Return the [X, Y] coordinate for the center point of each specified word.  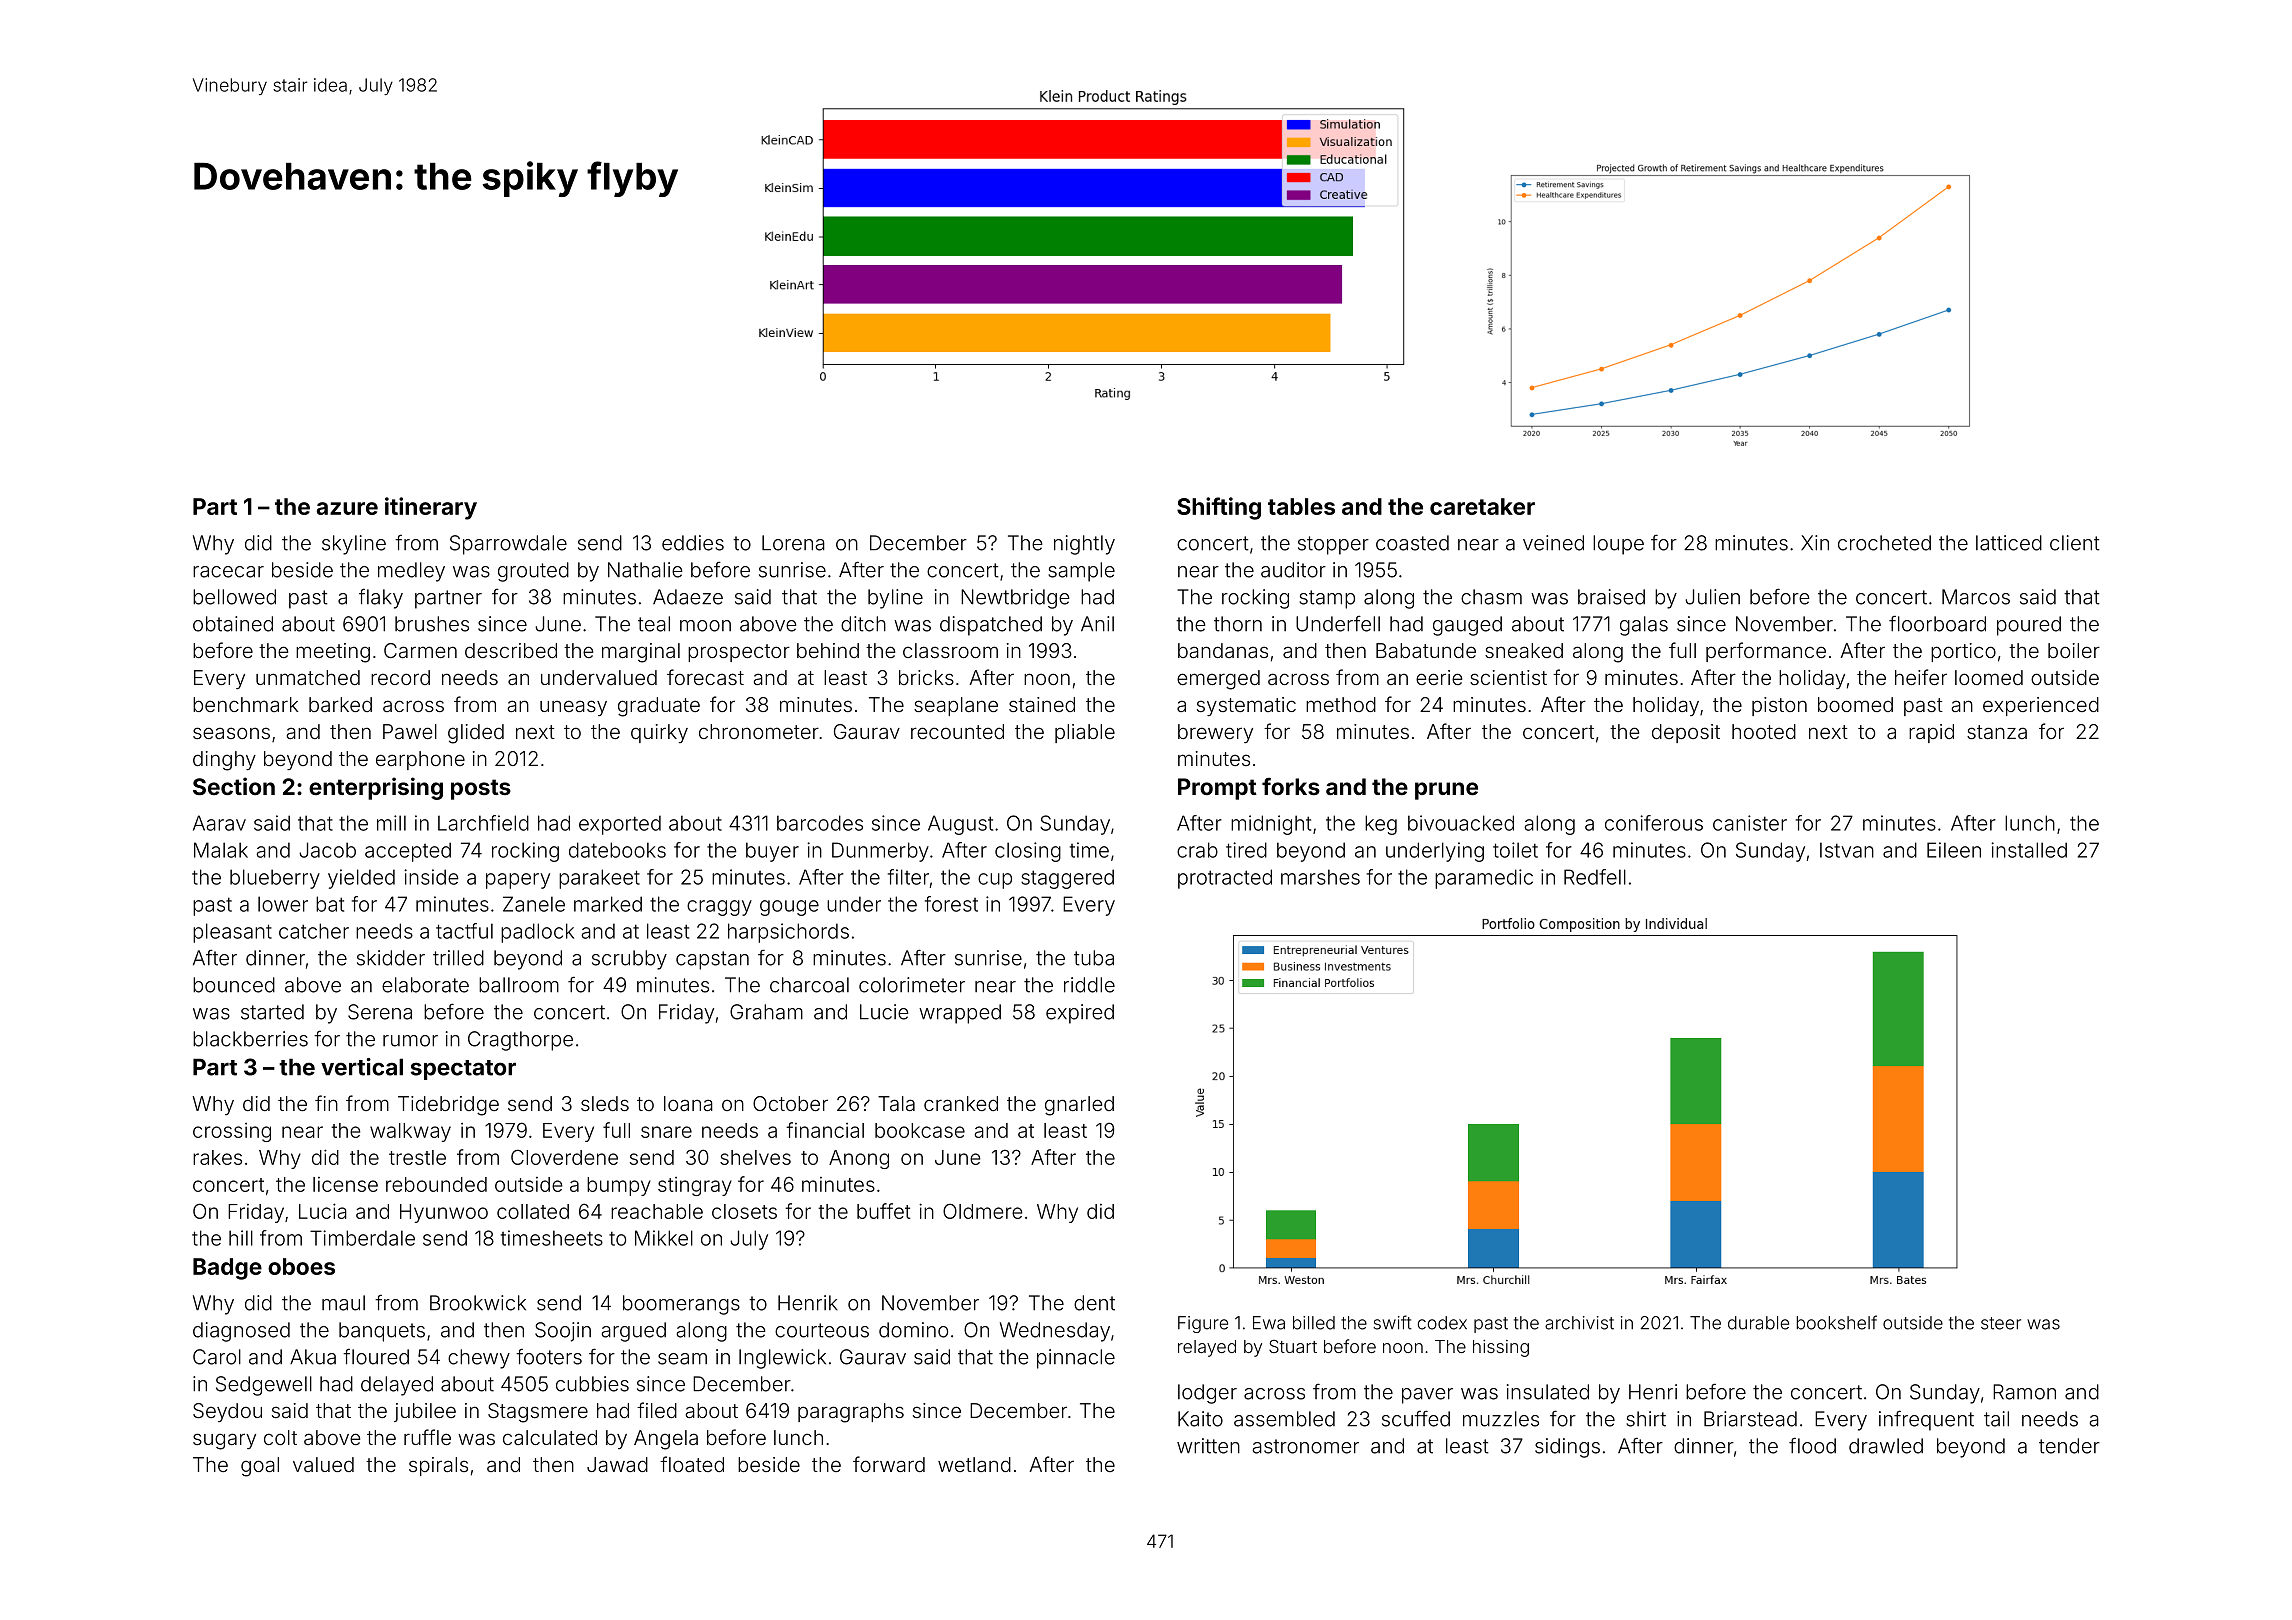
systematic [1246, 706]
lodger [1207, 1394]
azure [347, 508]
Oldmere [982, 1211]
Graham [766, 1012]
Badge [227, 1269]
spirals [438, 1466]
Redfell [1595, 877]
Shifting [1219, 508]
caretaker [1482, 506]
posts [481, 789]
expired [1080, 1014]
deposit [1686, 733]
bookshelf [1836, 1322]
